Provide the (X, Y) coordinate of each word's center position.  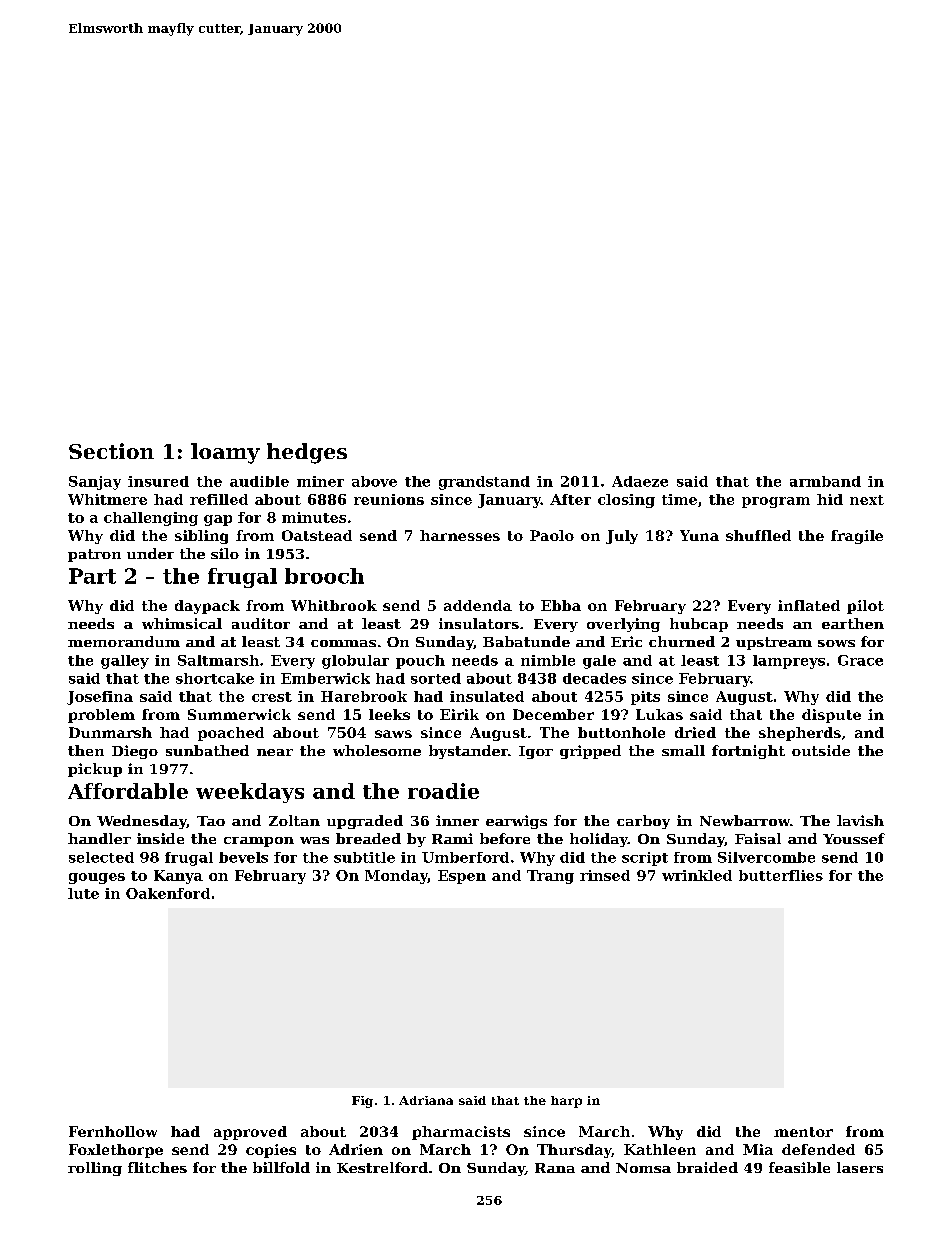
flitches (157, 1167)
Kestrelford (382, 1167)
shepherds (800, 734)
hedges (307, 453)
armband (825, 481)
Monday (396, 877)
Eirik (459, 714)
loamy (225, 453)
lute (83, 893)
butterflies (781, 875)
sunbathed (207, 750)
